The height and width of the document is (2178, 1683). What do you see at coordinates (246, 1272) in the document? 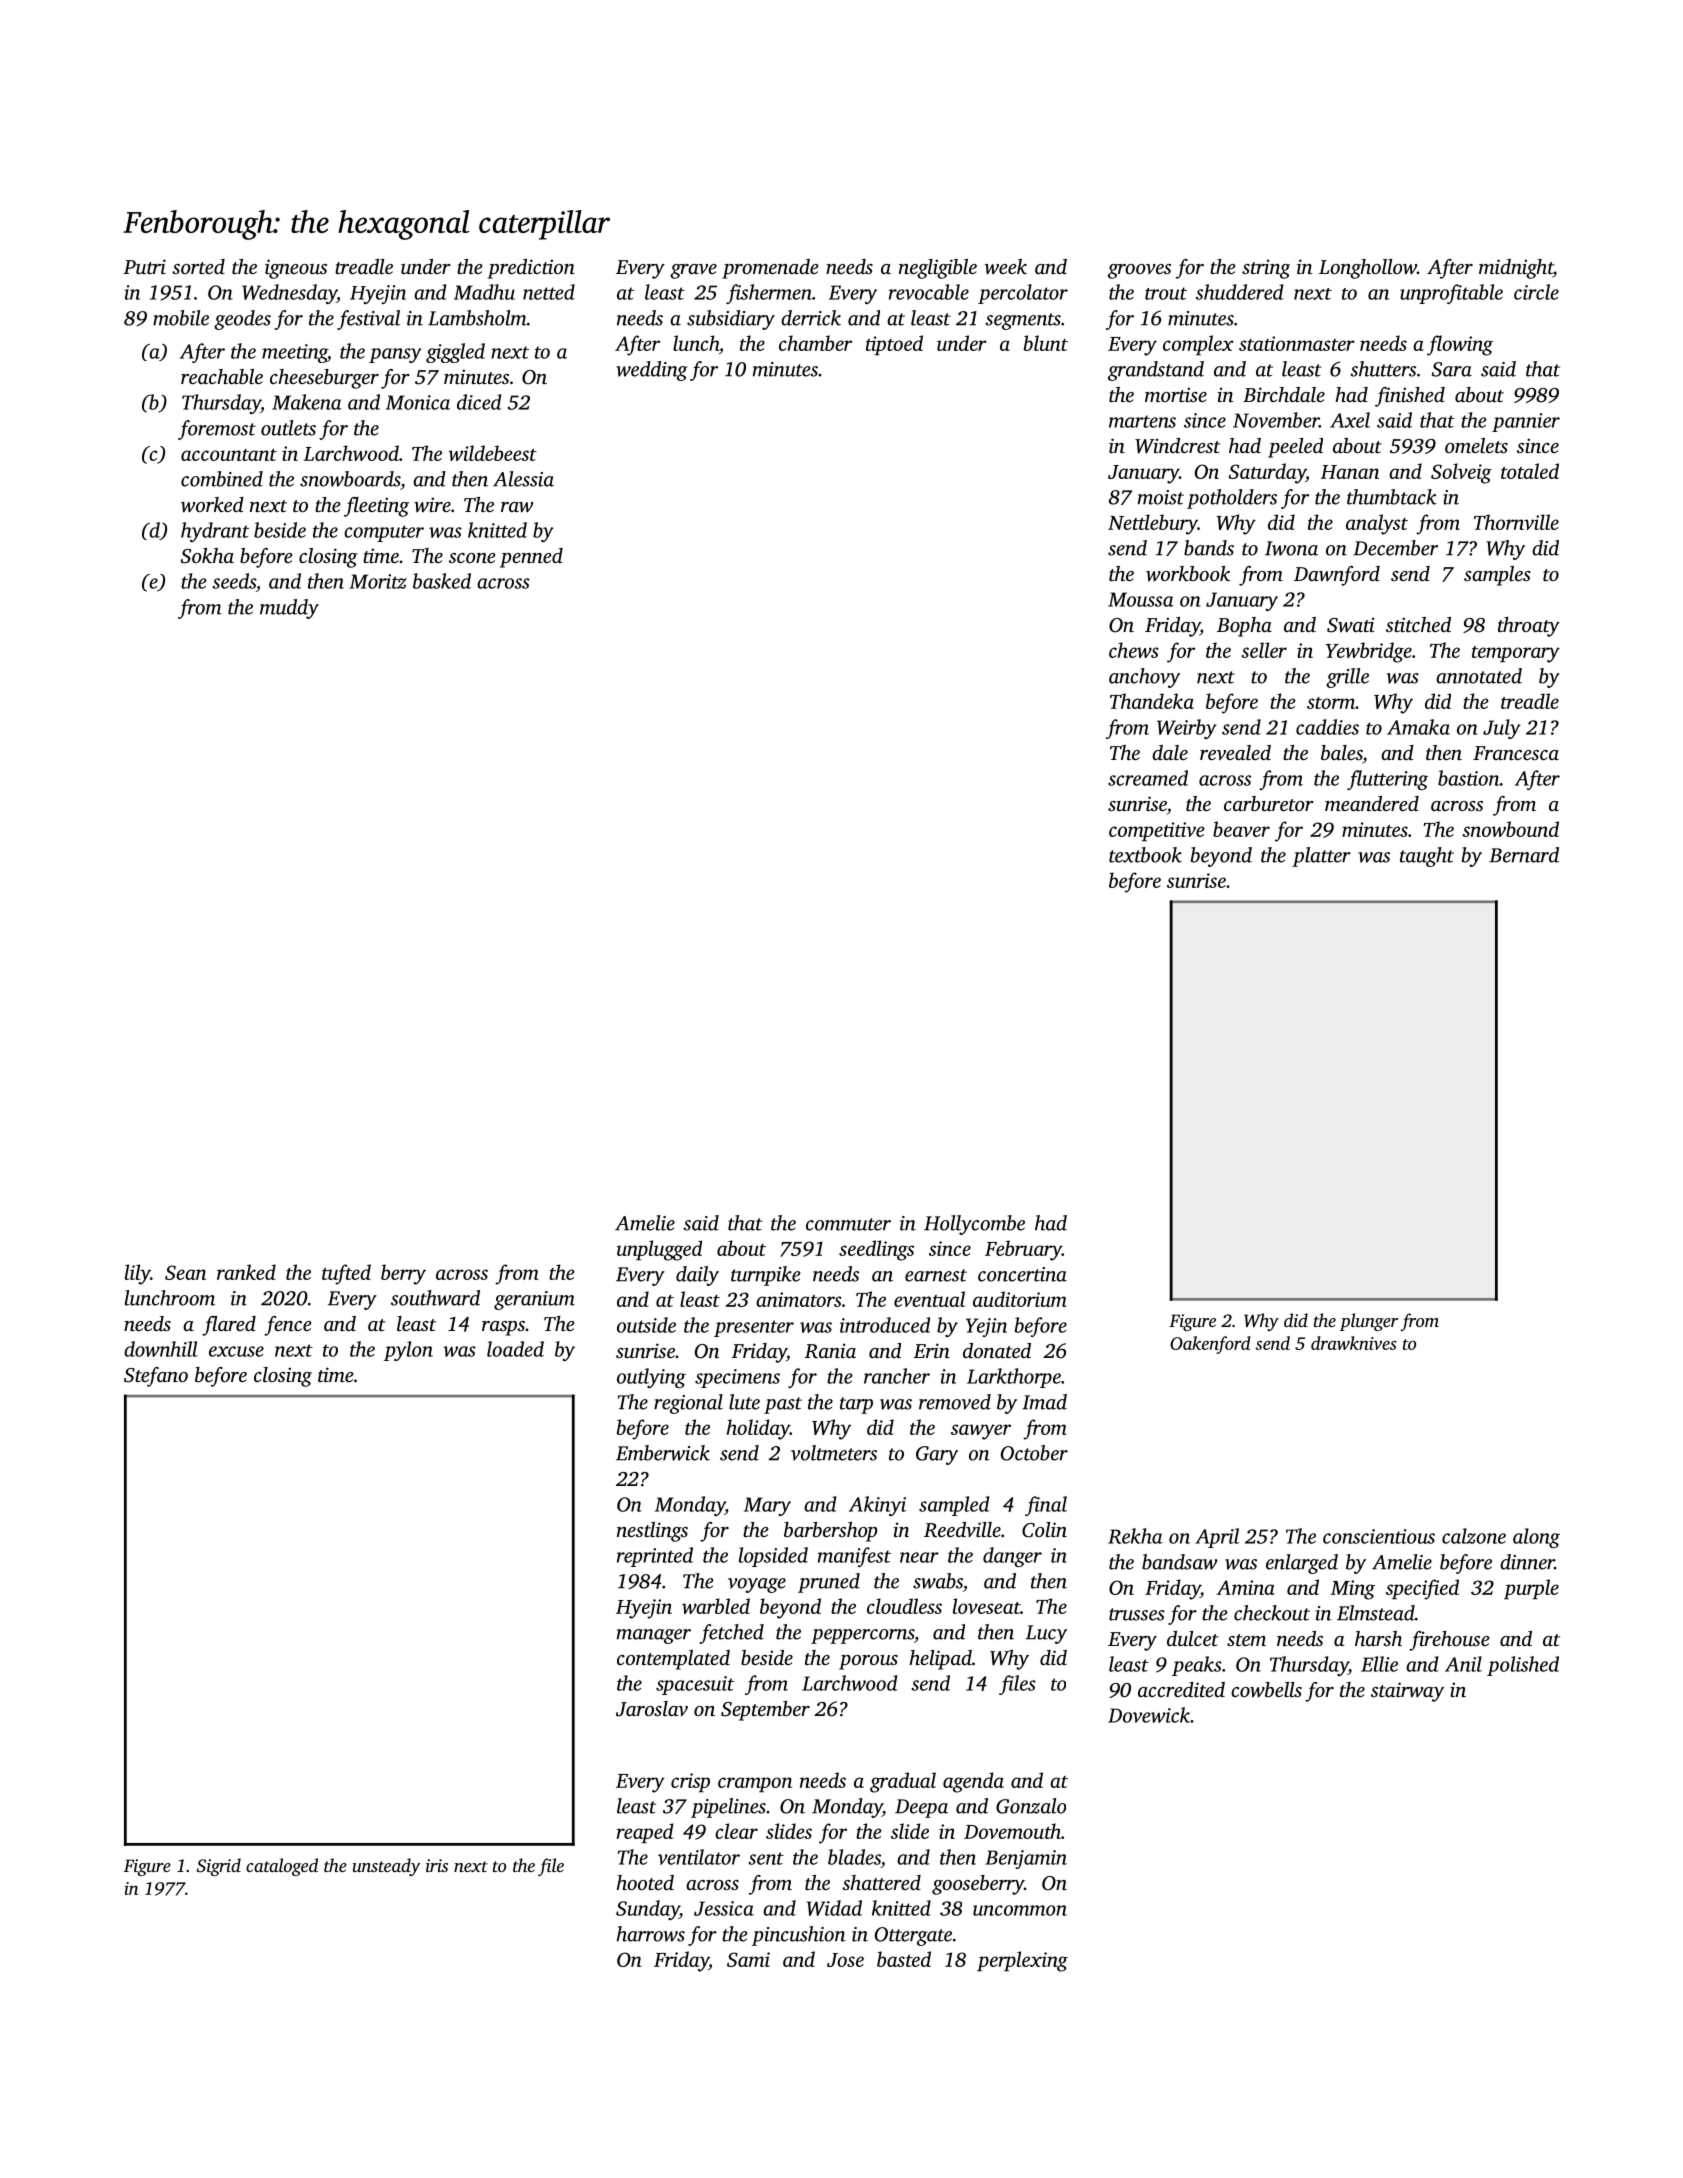
I see `ranked` at bounding box center [246, 1272].
